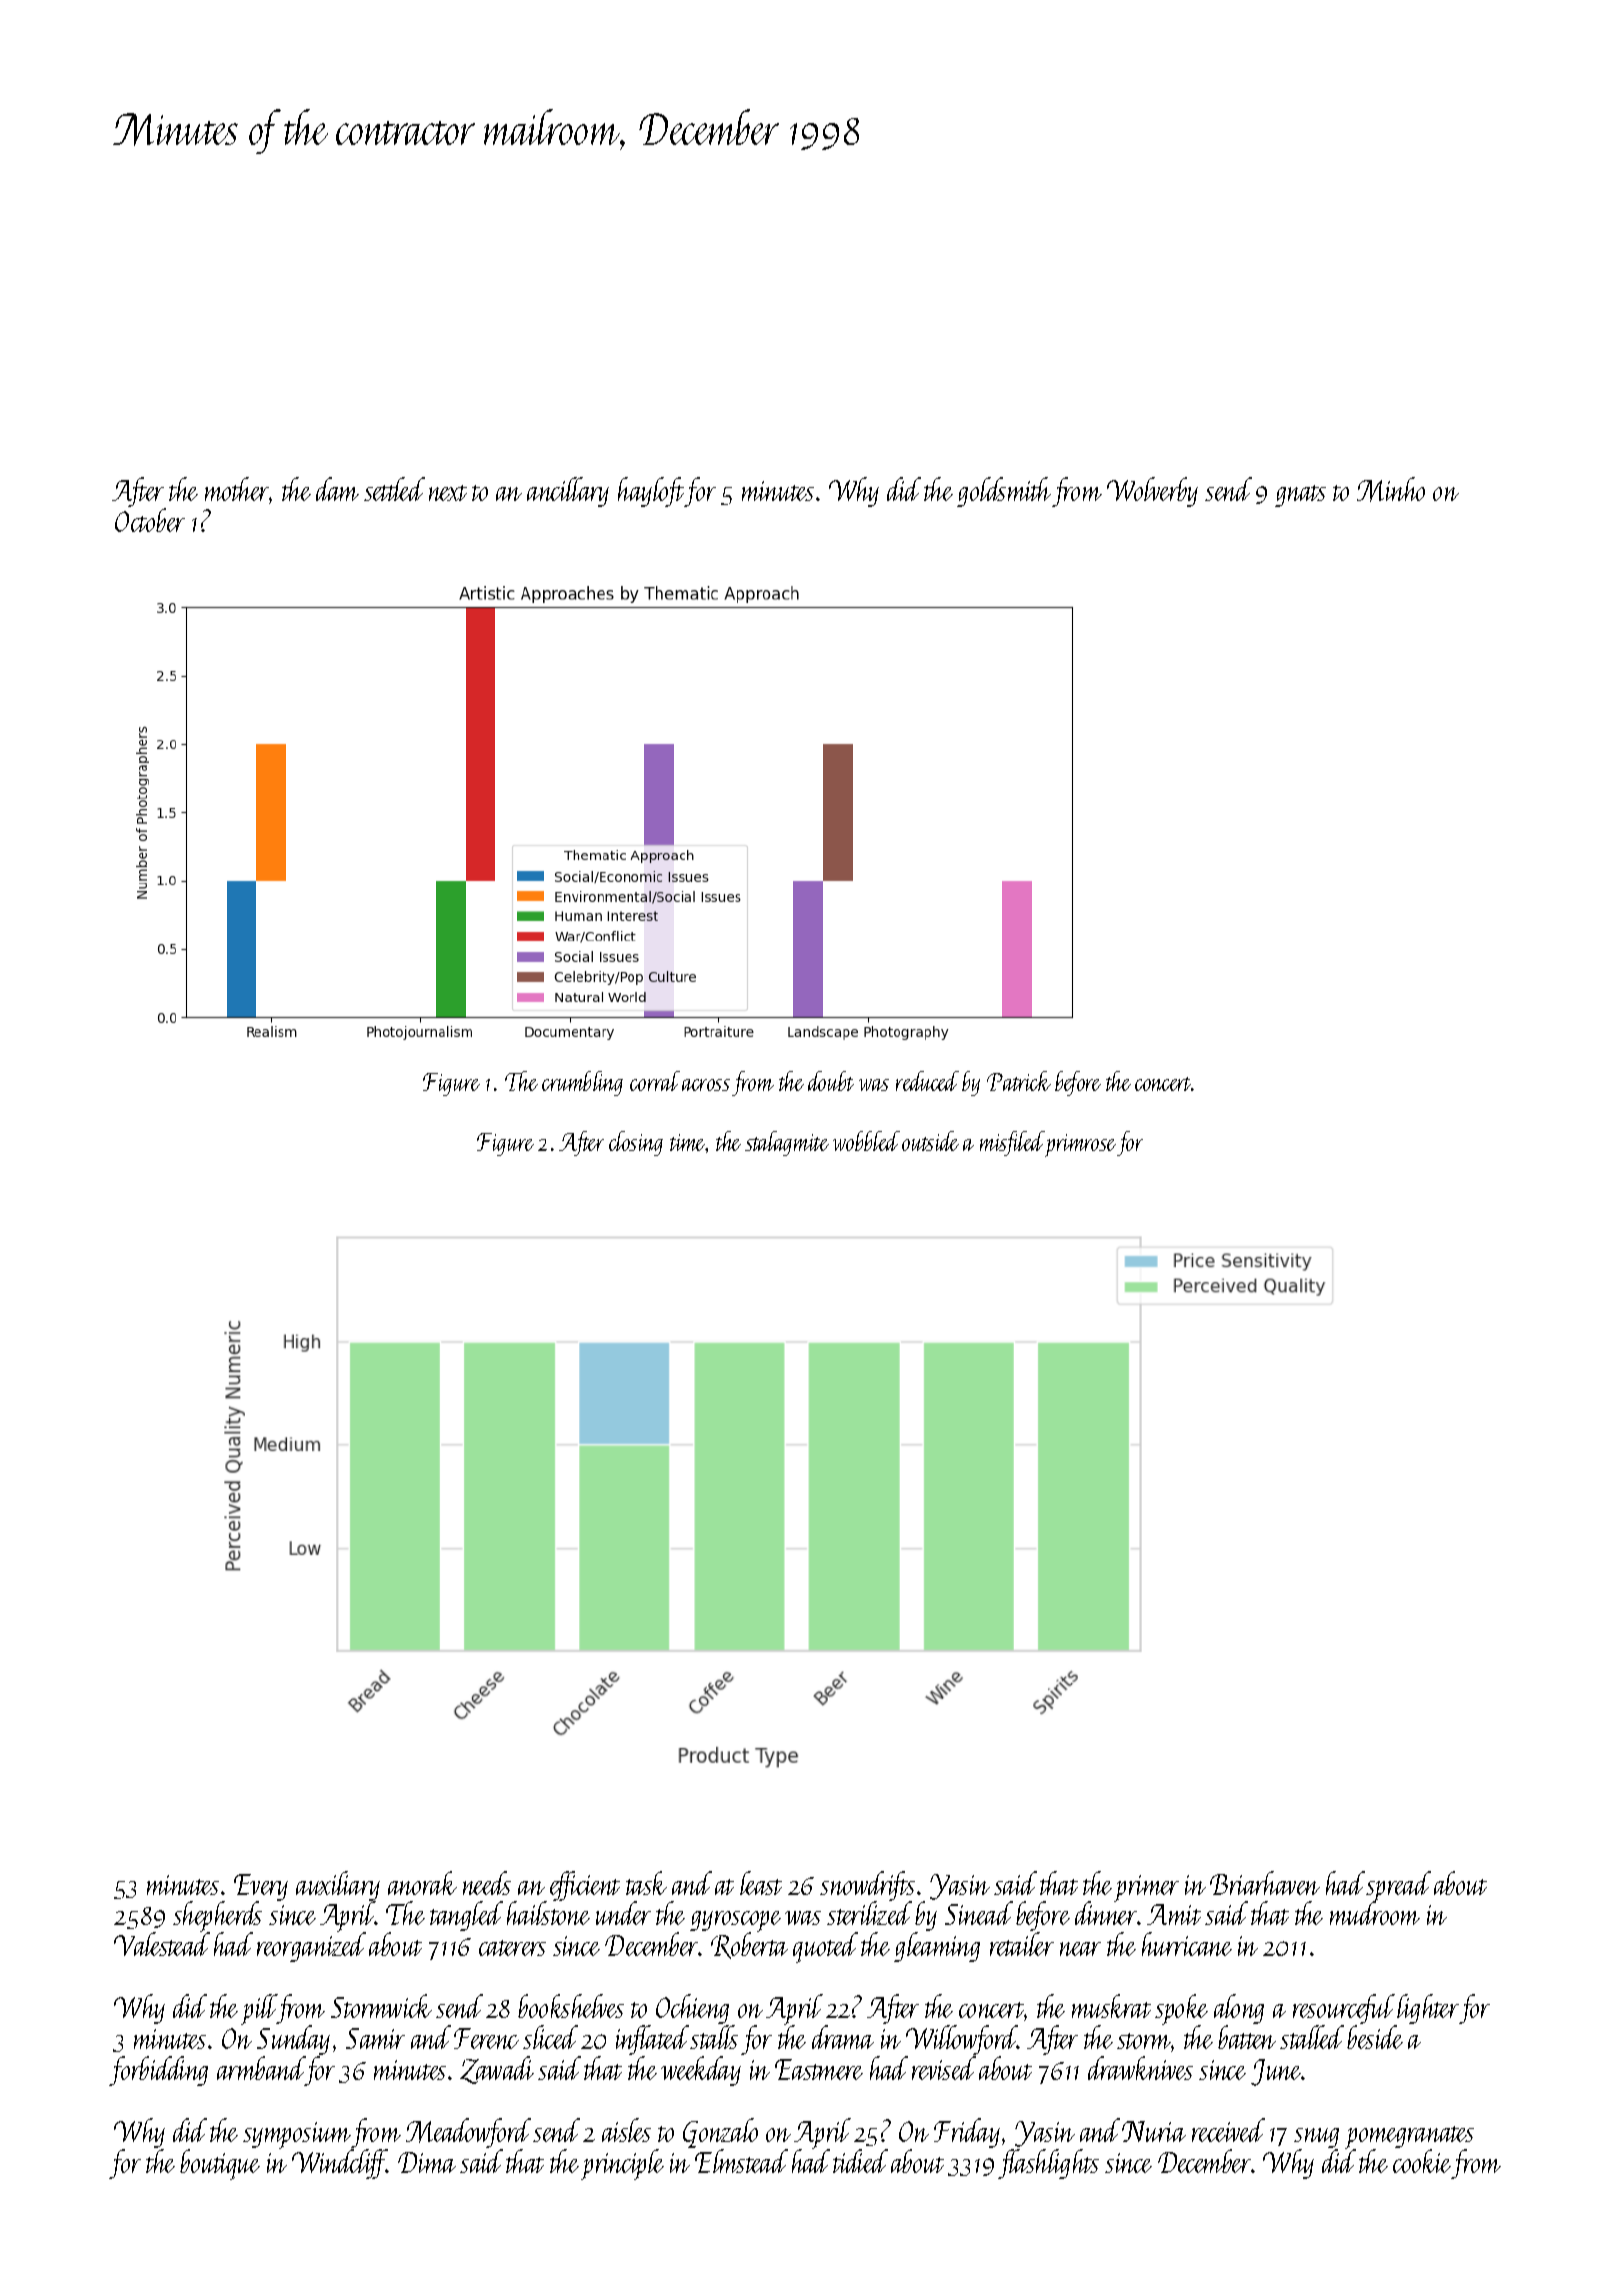 The image size is (1620, 2292). Describe the element at coordinates (1080, 1145) in the screenshot. I see `primrose` at that location.
